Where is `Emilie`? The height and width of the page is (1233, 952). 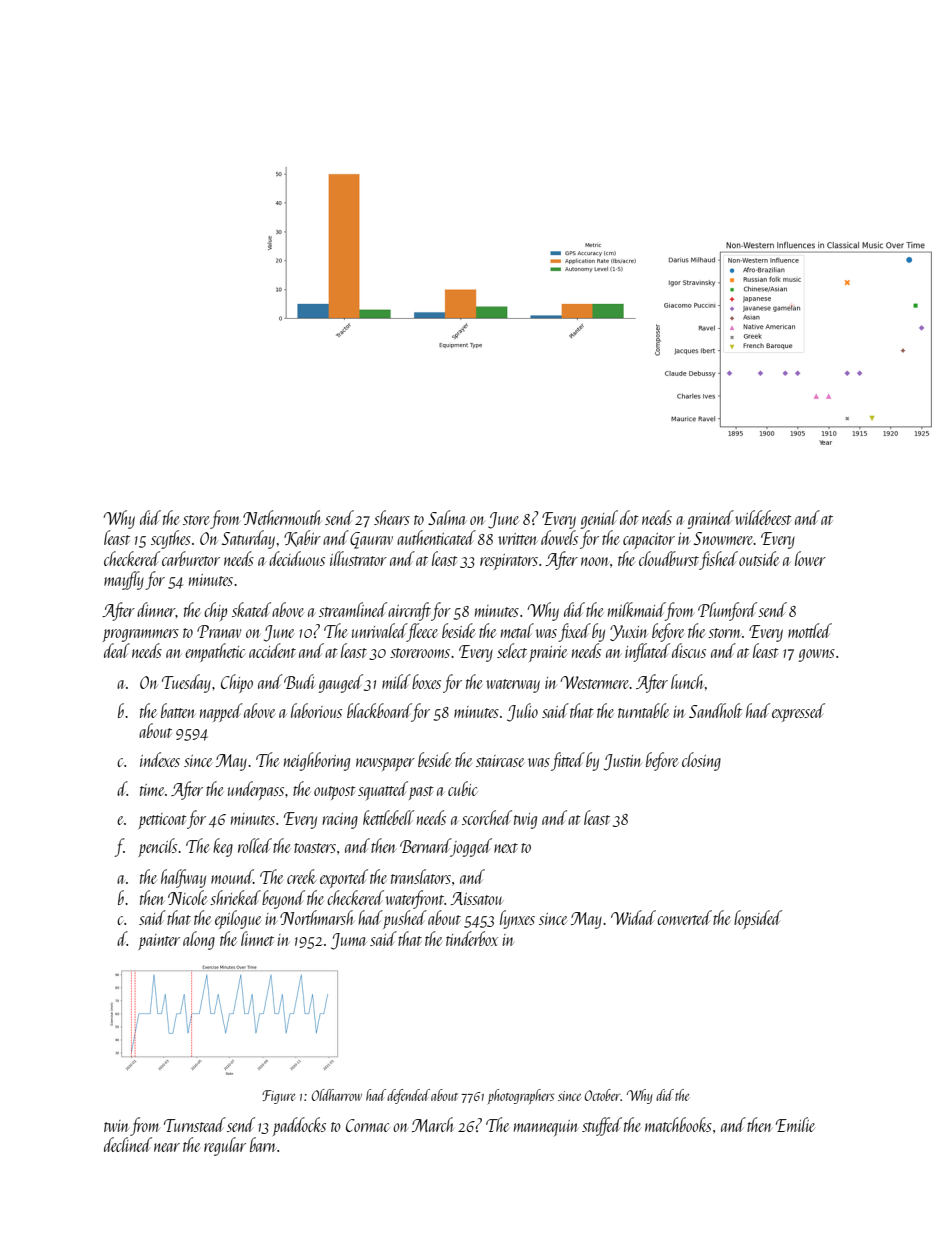 Emilie is located at coordinates (795, 1124).
